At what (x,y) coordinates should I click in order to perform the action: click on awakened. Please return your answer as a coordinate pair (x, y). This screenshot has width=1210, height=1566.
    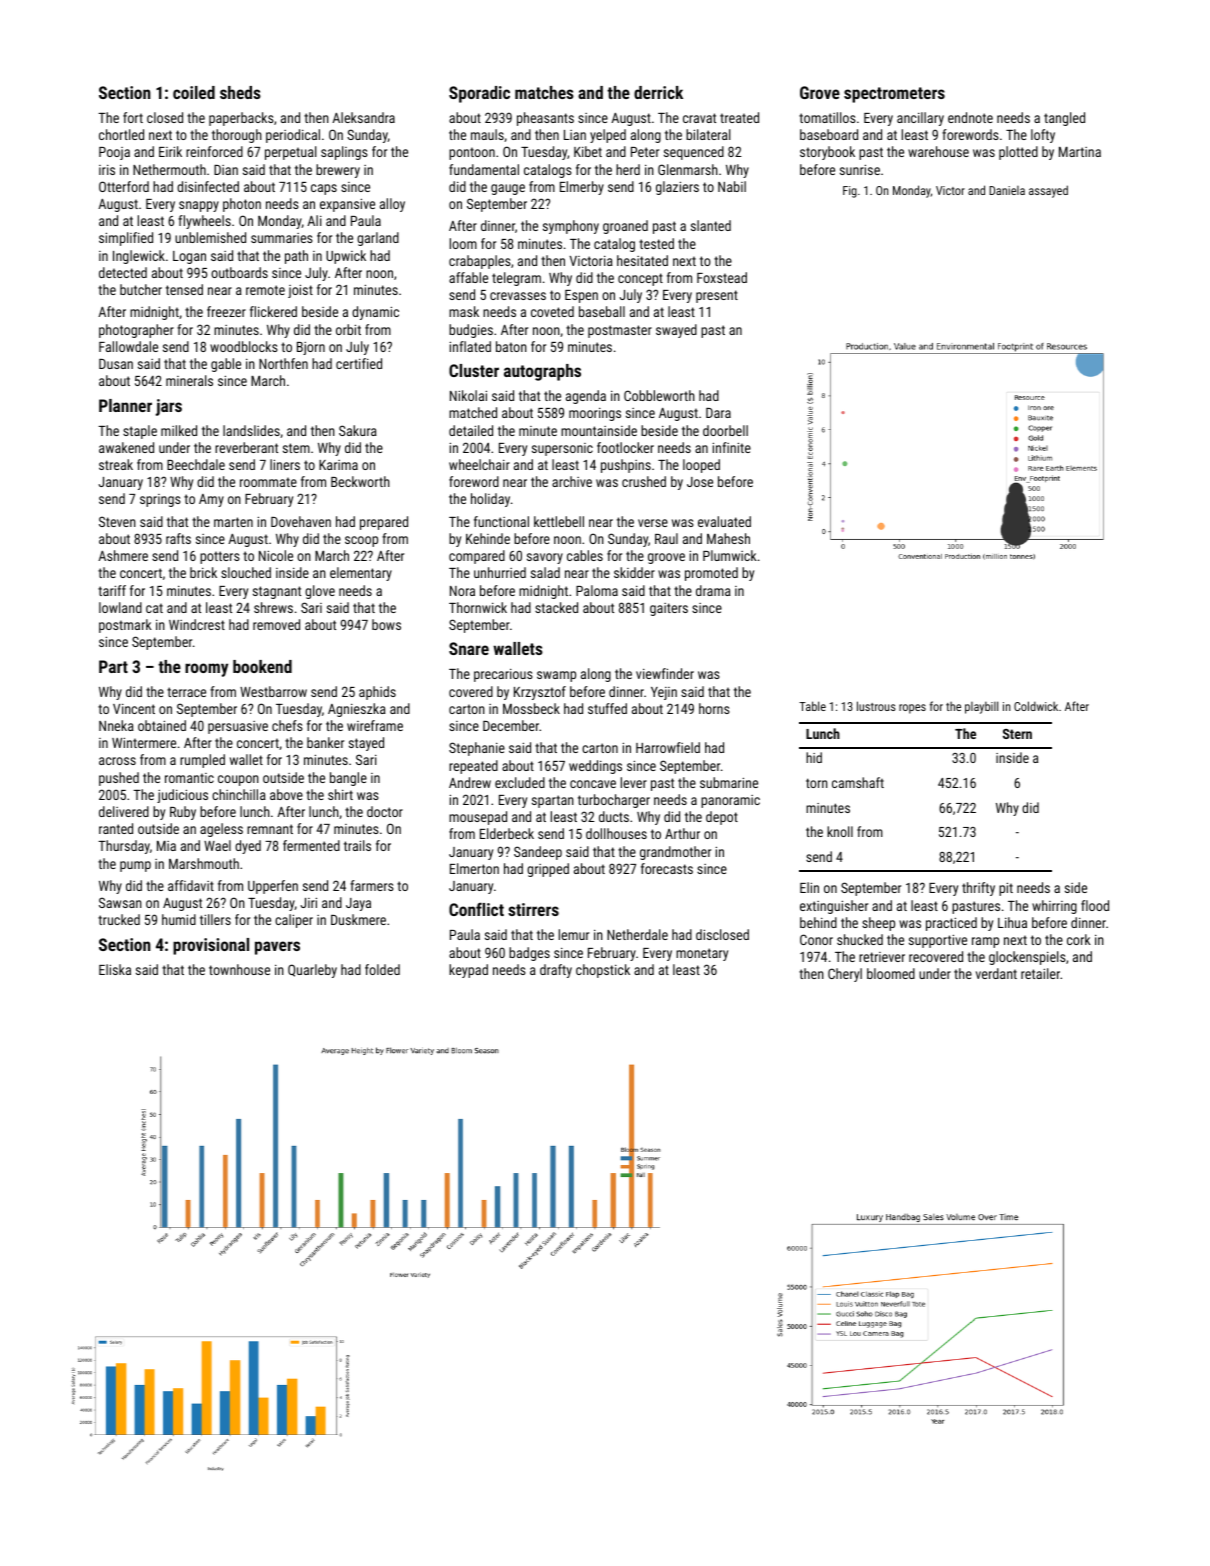
    Looking at the image, I should click on (126, 447).
